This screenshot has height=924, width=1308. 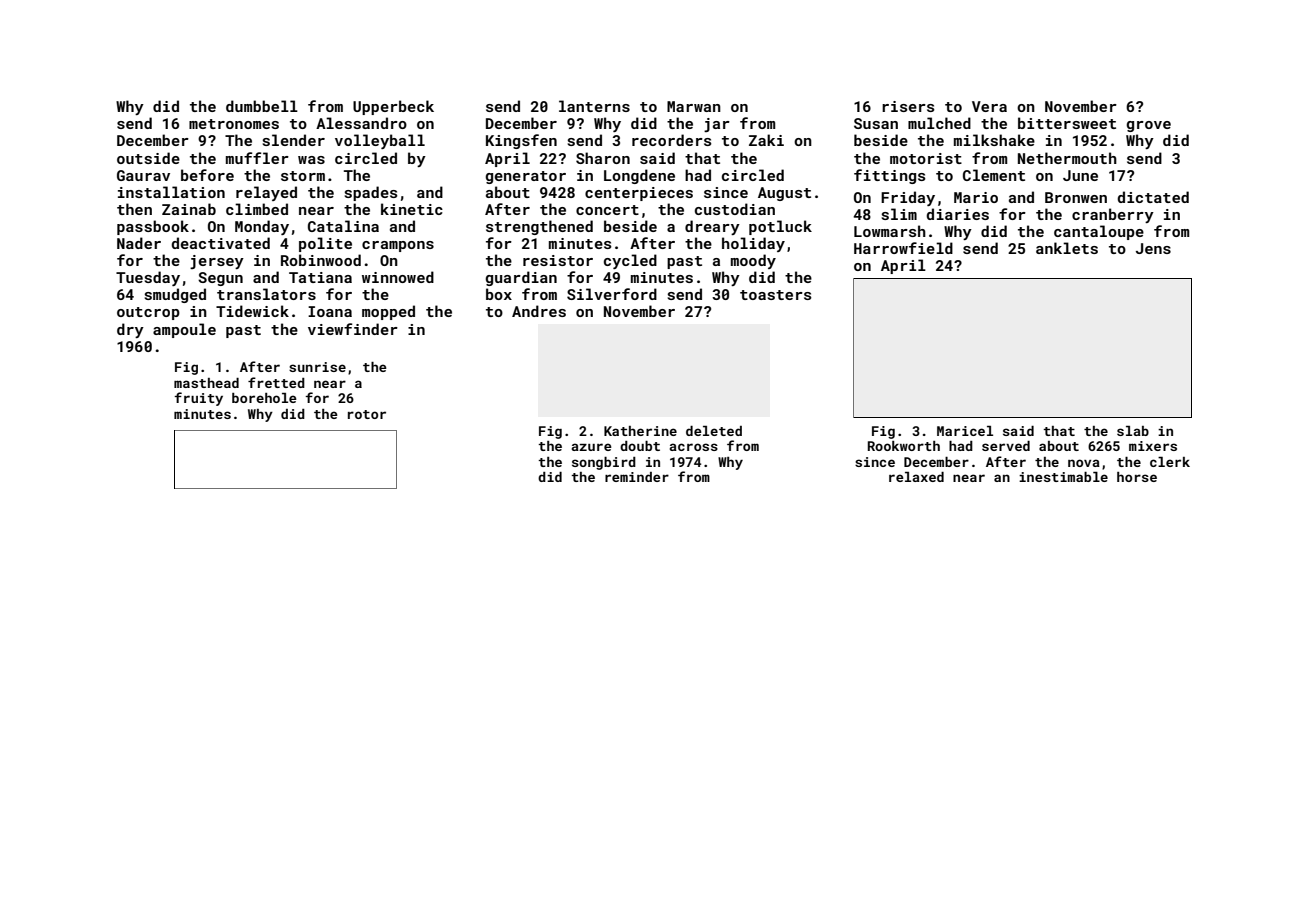 What do you see at coordinates (1063, 477) in the screenshot?
I see `inestimable` at bounding box center [1063, 477].
